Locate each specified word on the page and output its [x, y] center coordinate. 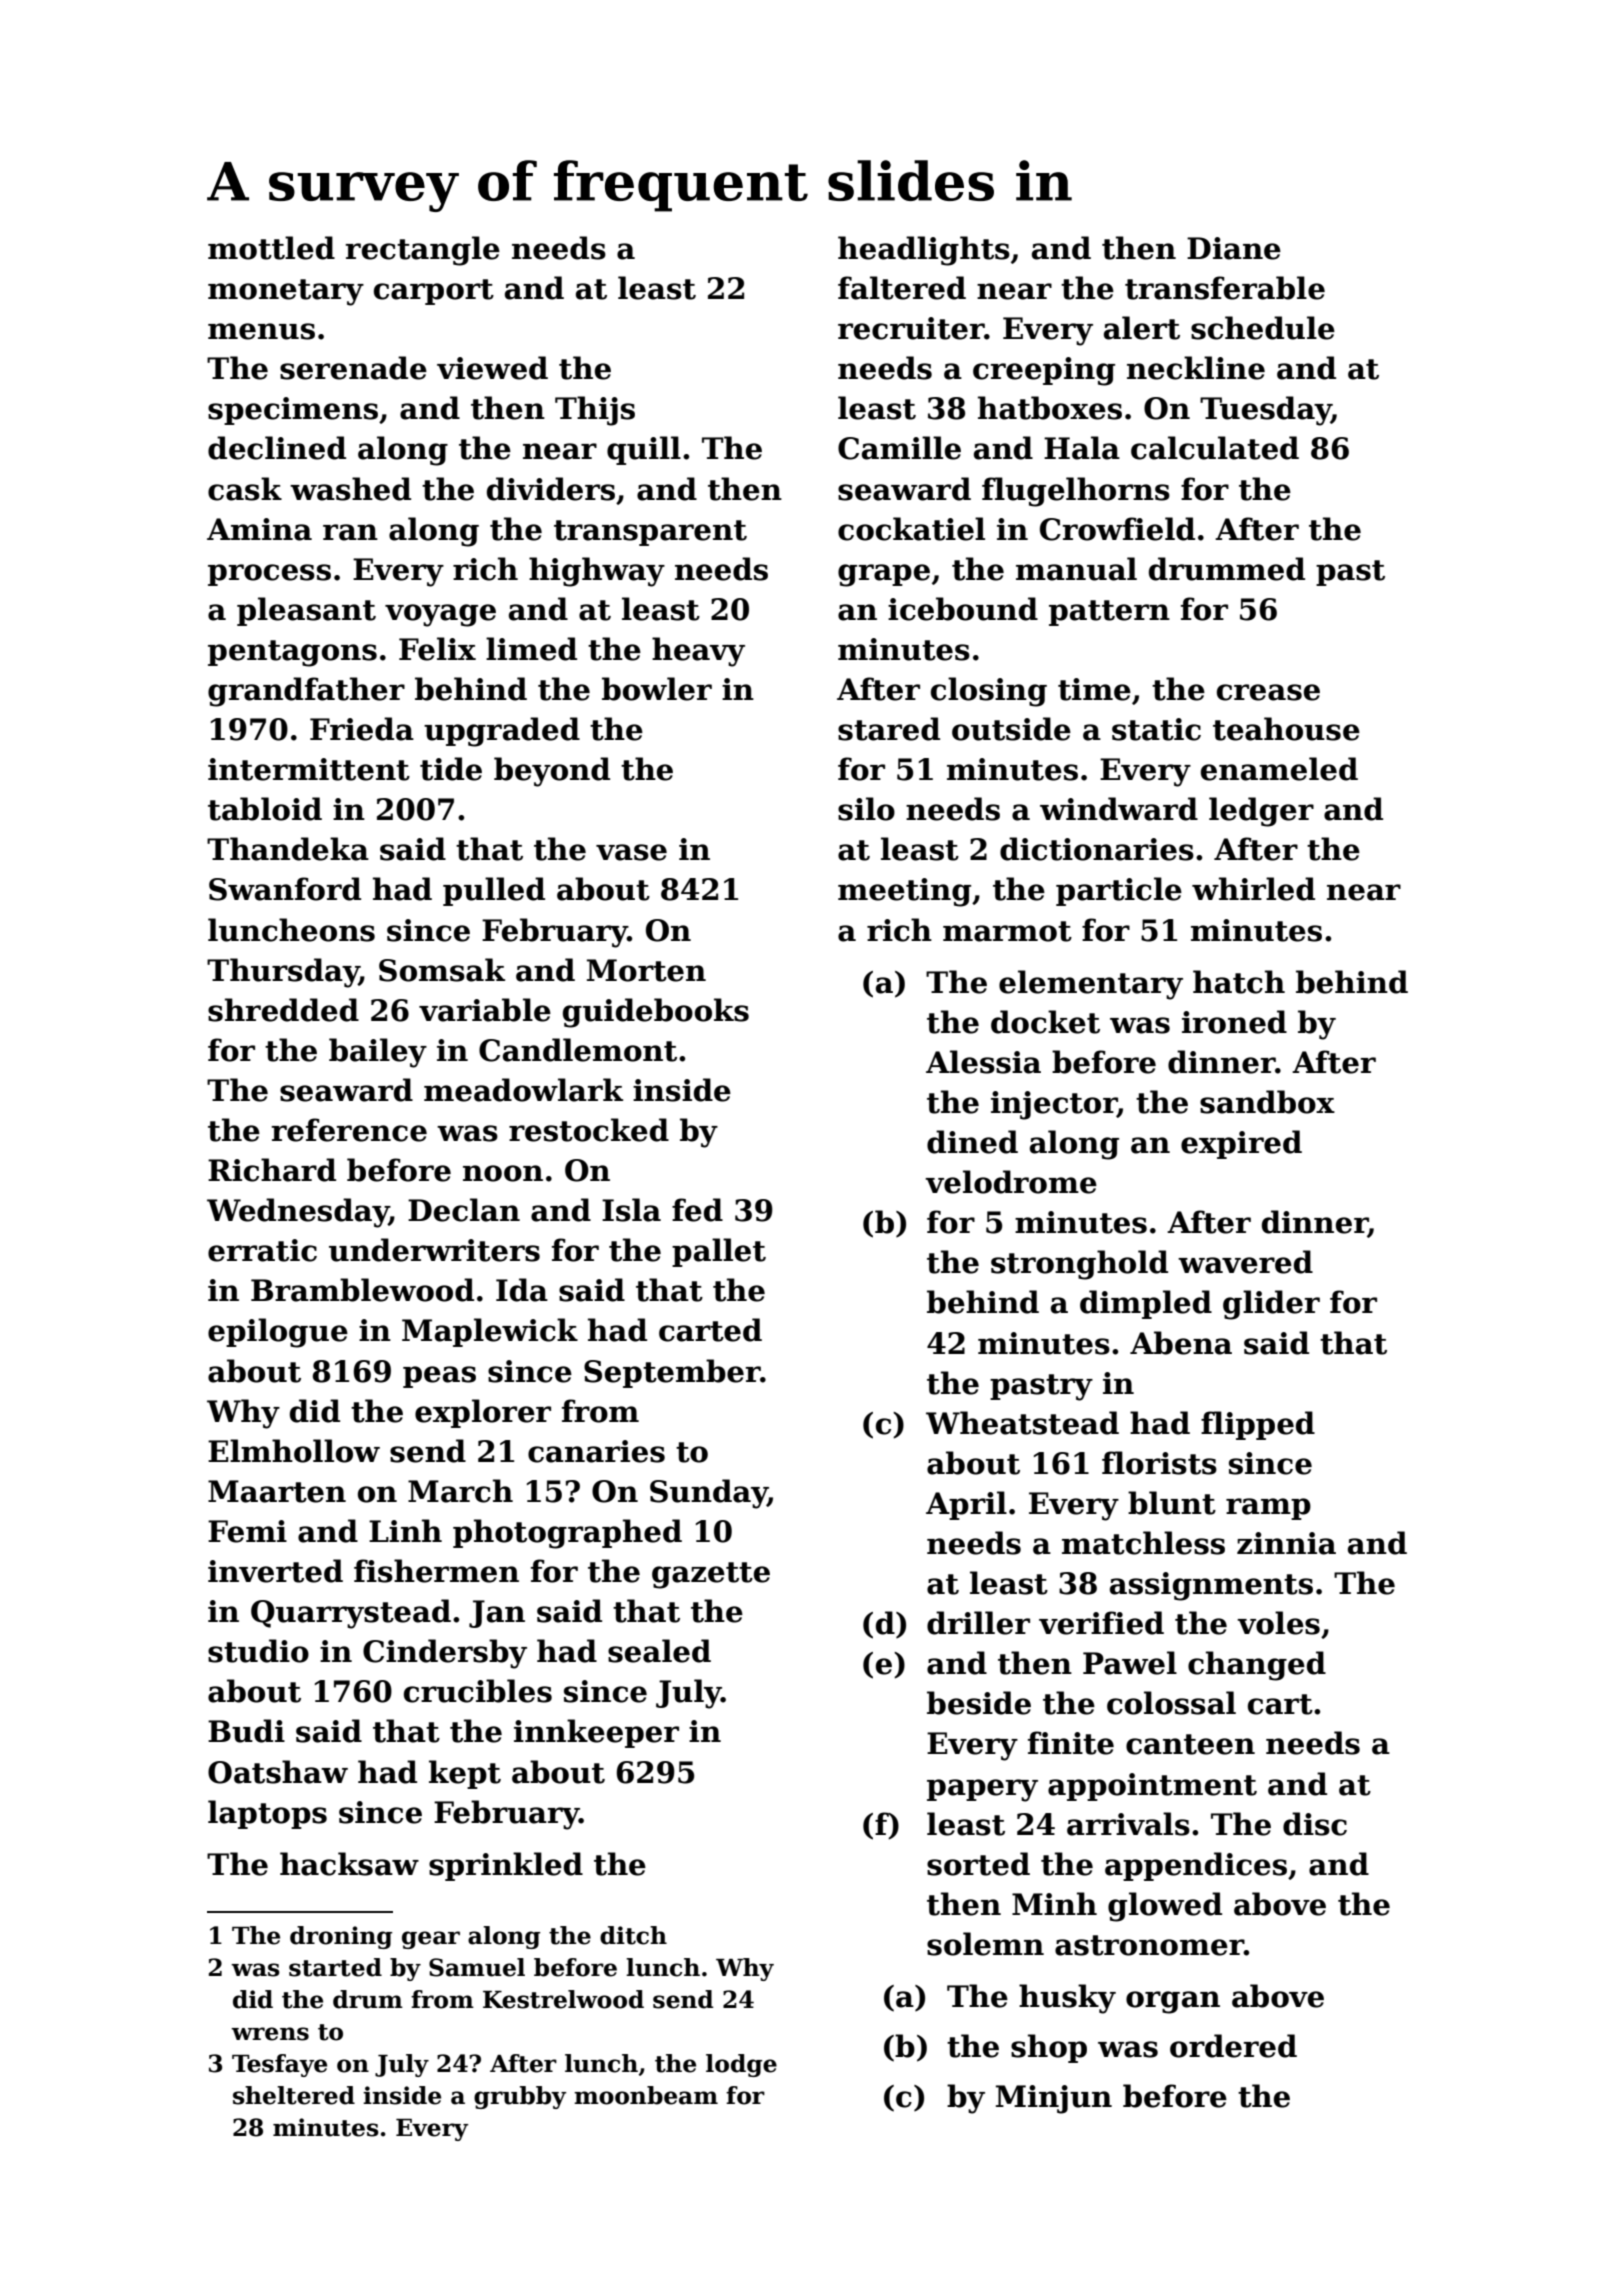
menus [261, 331]
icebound [963, 609]
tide [451, 769]
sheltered [294, 2095]
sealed [659, 1651]
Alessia [983, 1062]
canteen [1190, 1744]
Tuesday [1265, 411]
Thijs [595, 411]
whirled [1253, 889]
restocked [589, 1130]
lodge [741, 2065]
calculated [1215, 448]
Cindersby [445, 1654]
